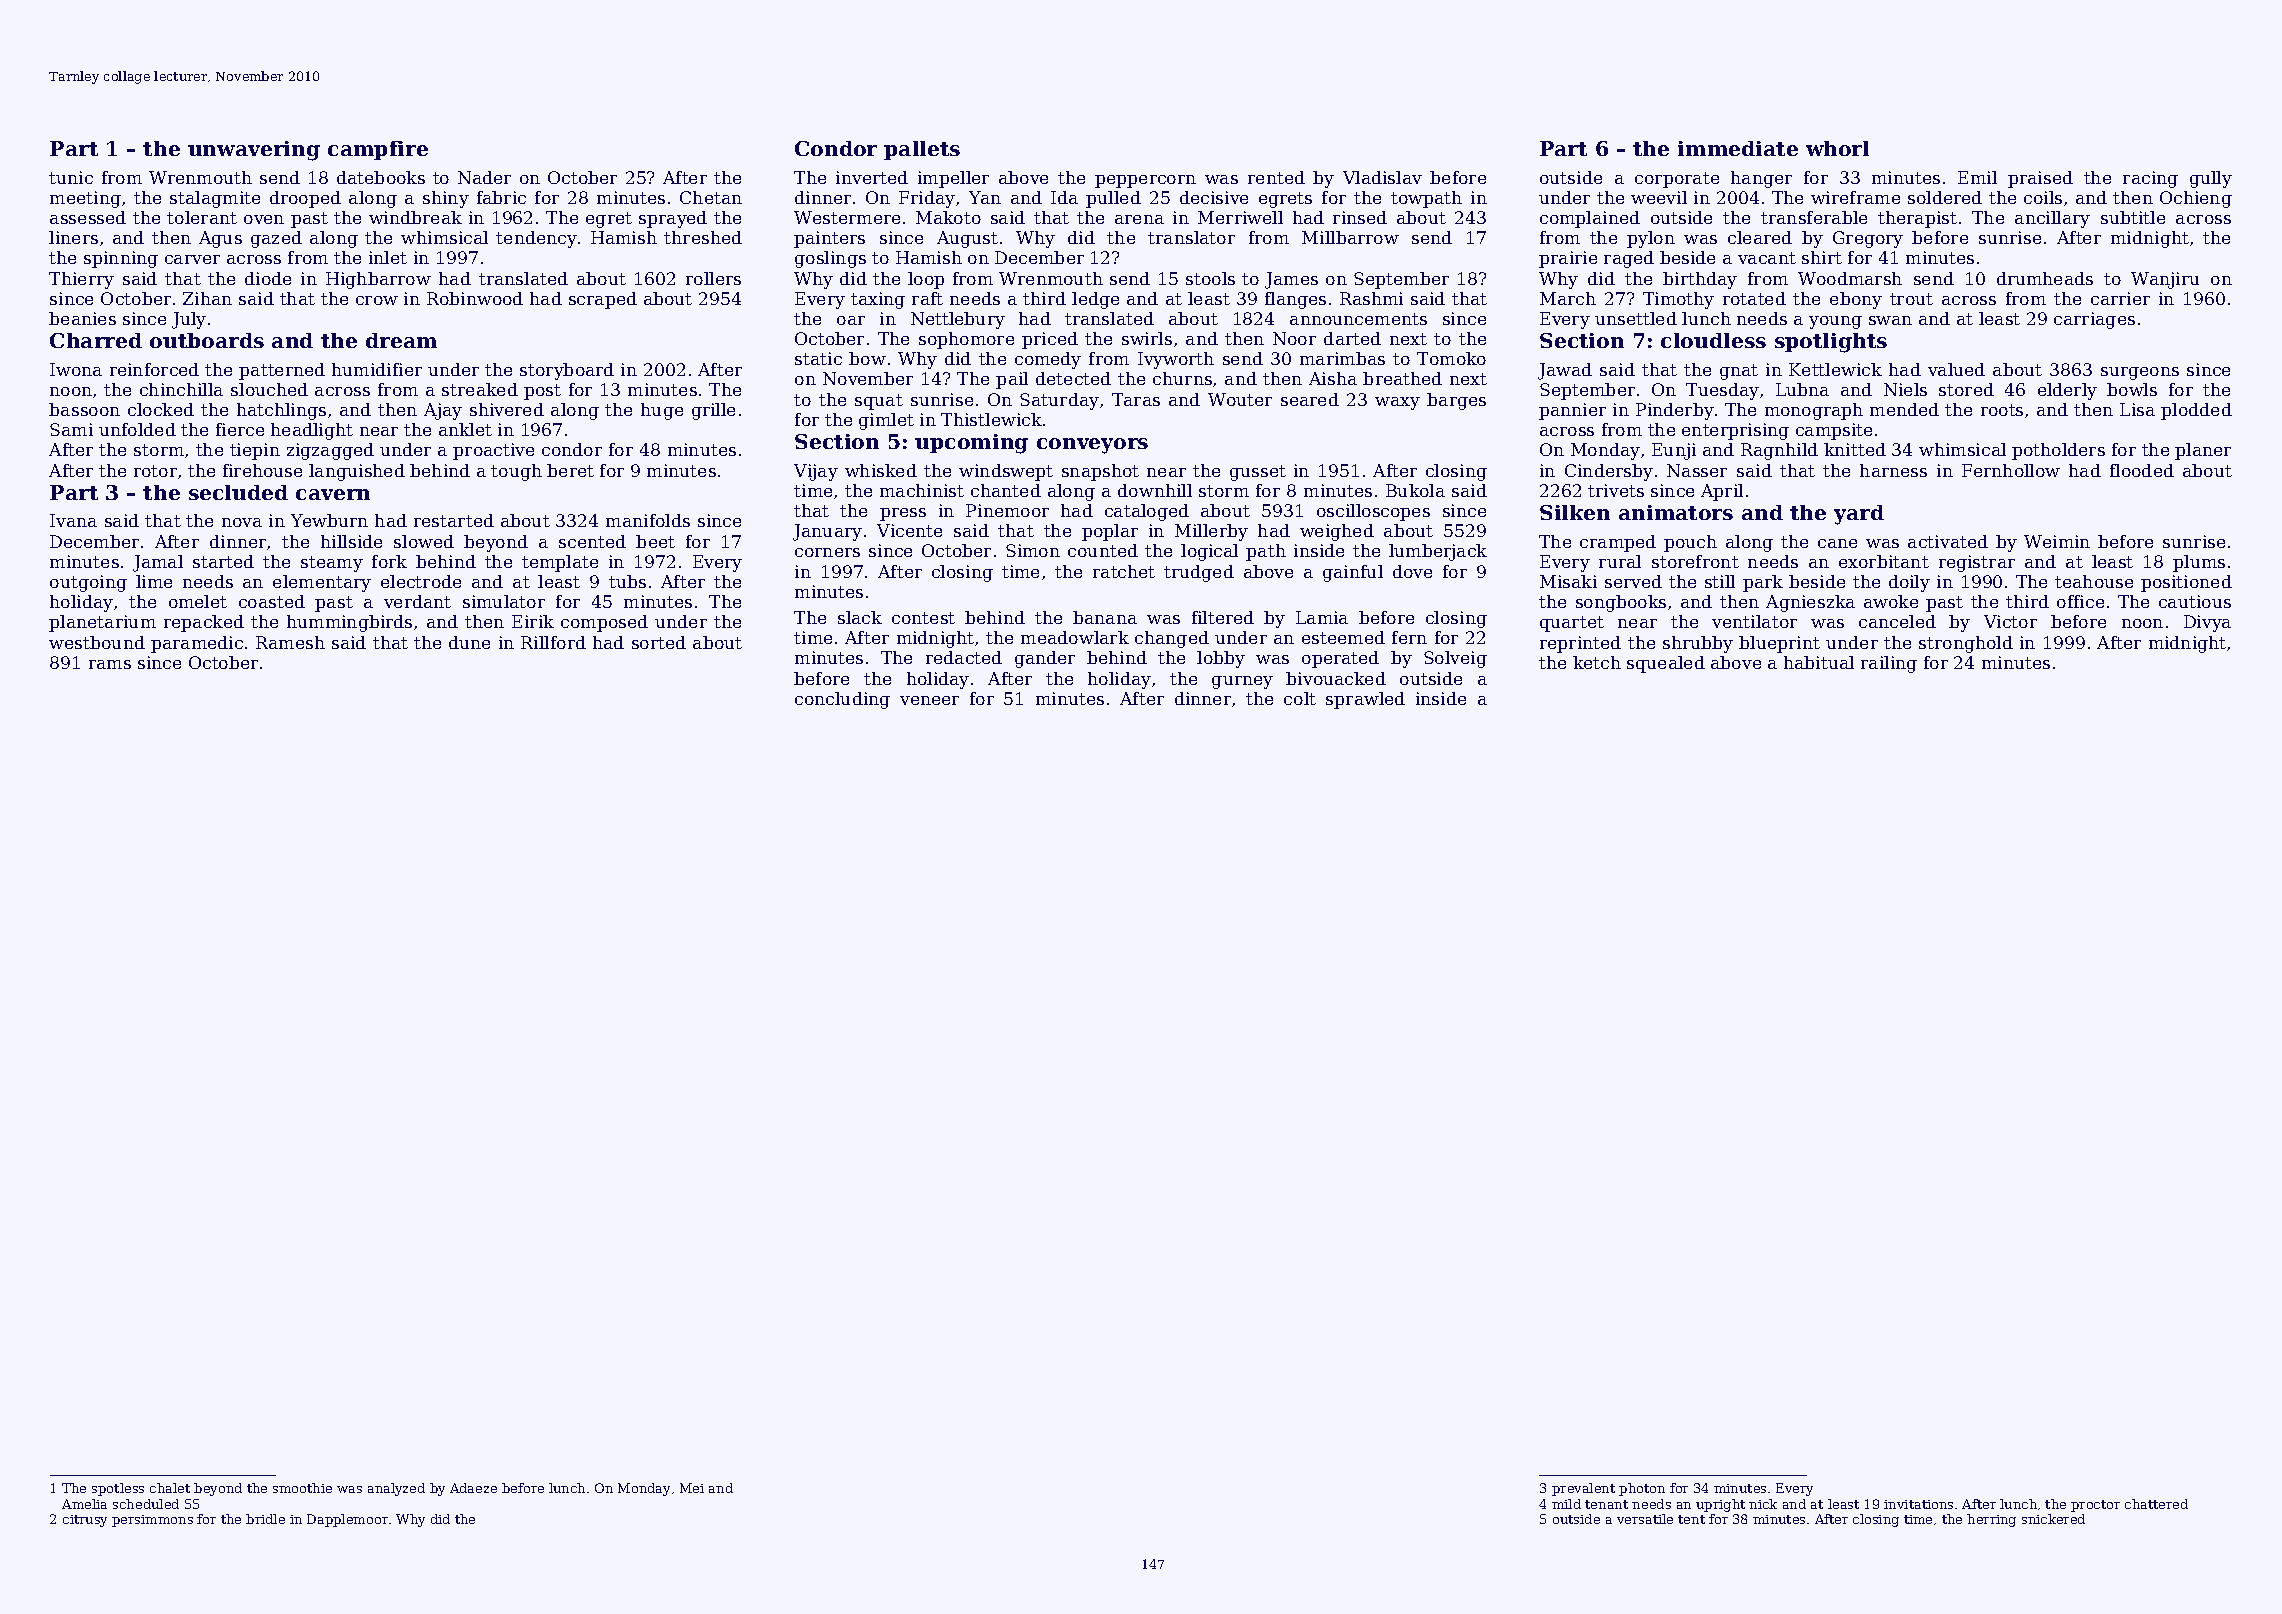 The width and height of the screenshot is (2282, 1614). I want to click on Adaeze, so click(473, 1488).
